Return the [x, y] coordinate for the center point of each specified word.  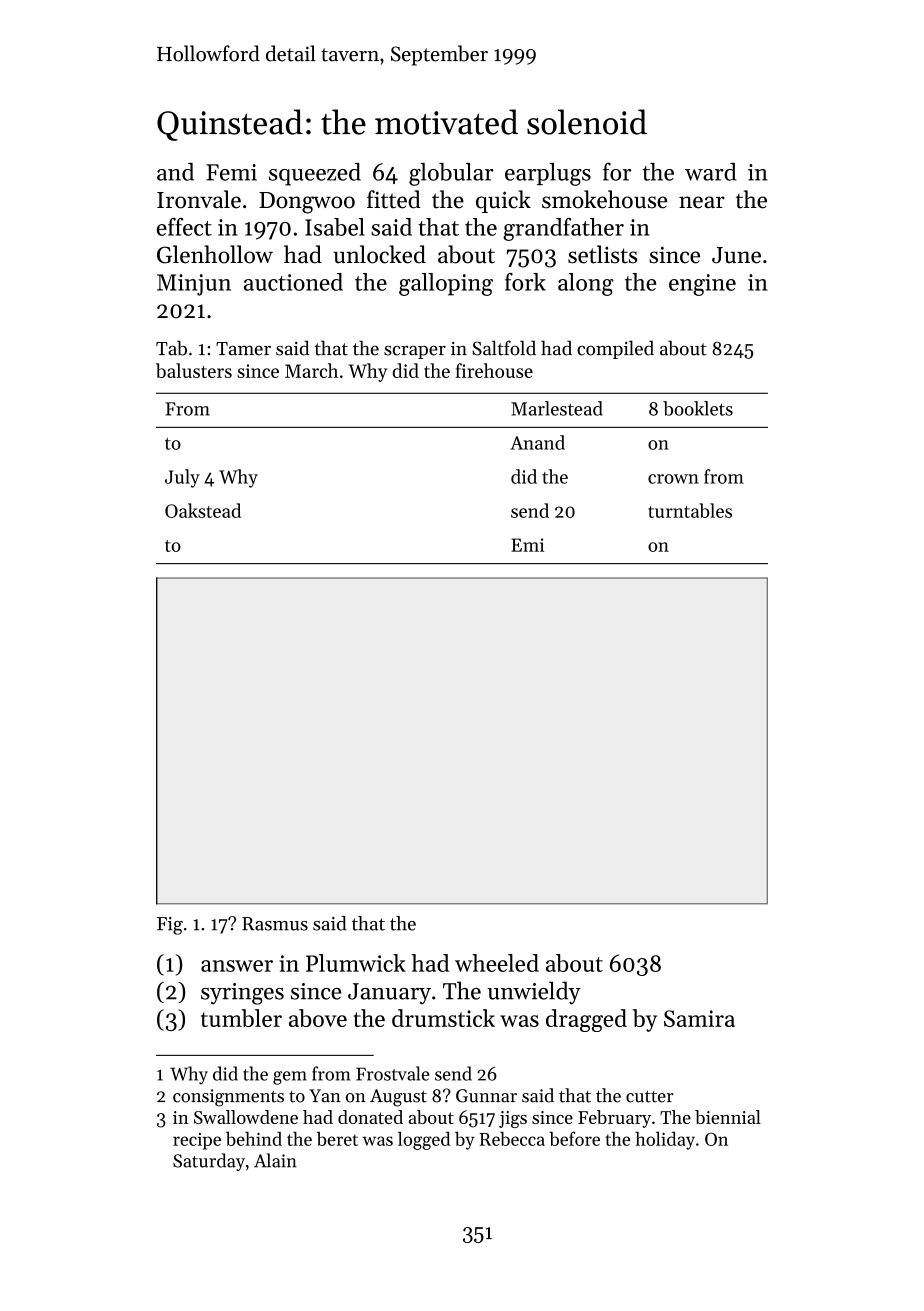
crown [673, 479]
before [574, 1138]
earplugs [548, 174]
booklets [698, 408]
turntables [690, 510]
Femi [231, 172]
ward [710, 172]
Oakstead [203, 510]
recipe [197, 1141]
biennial [728, 1117]
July [182, 478]
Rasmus [275, 924]
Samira [699, 1018]
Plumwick [356, 963]
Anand [537, 442]
